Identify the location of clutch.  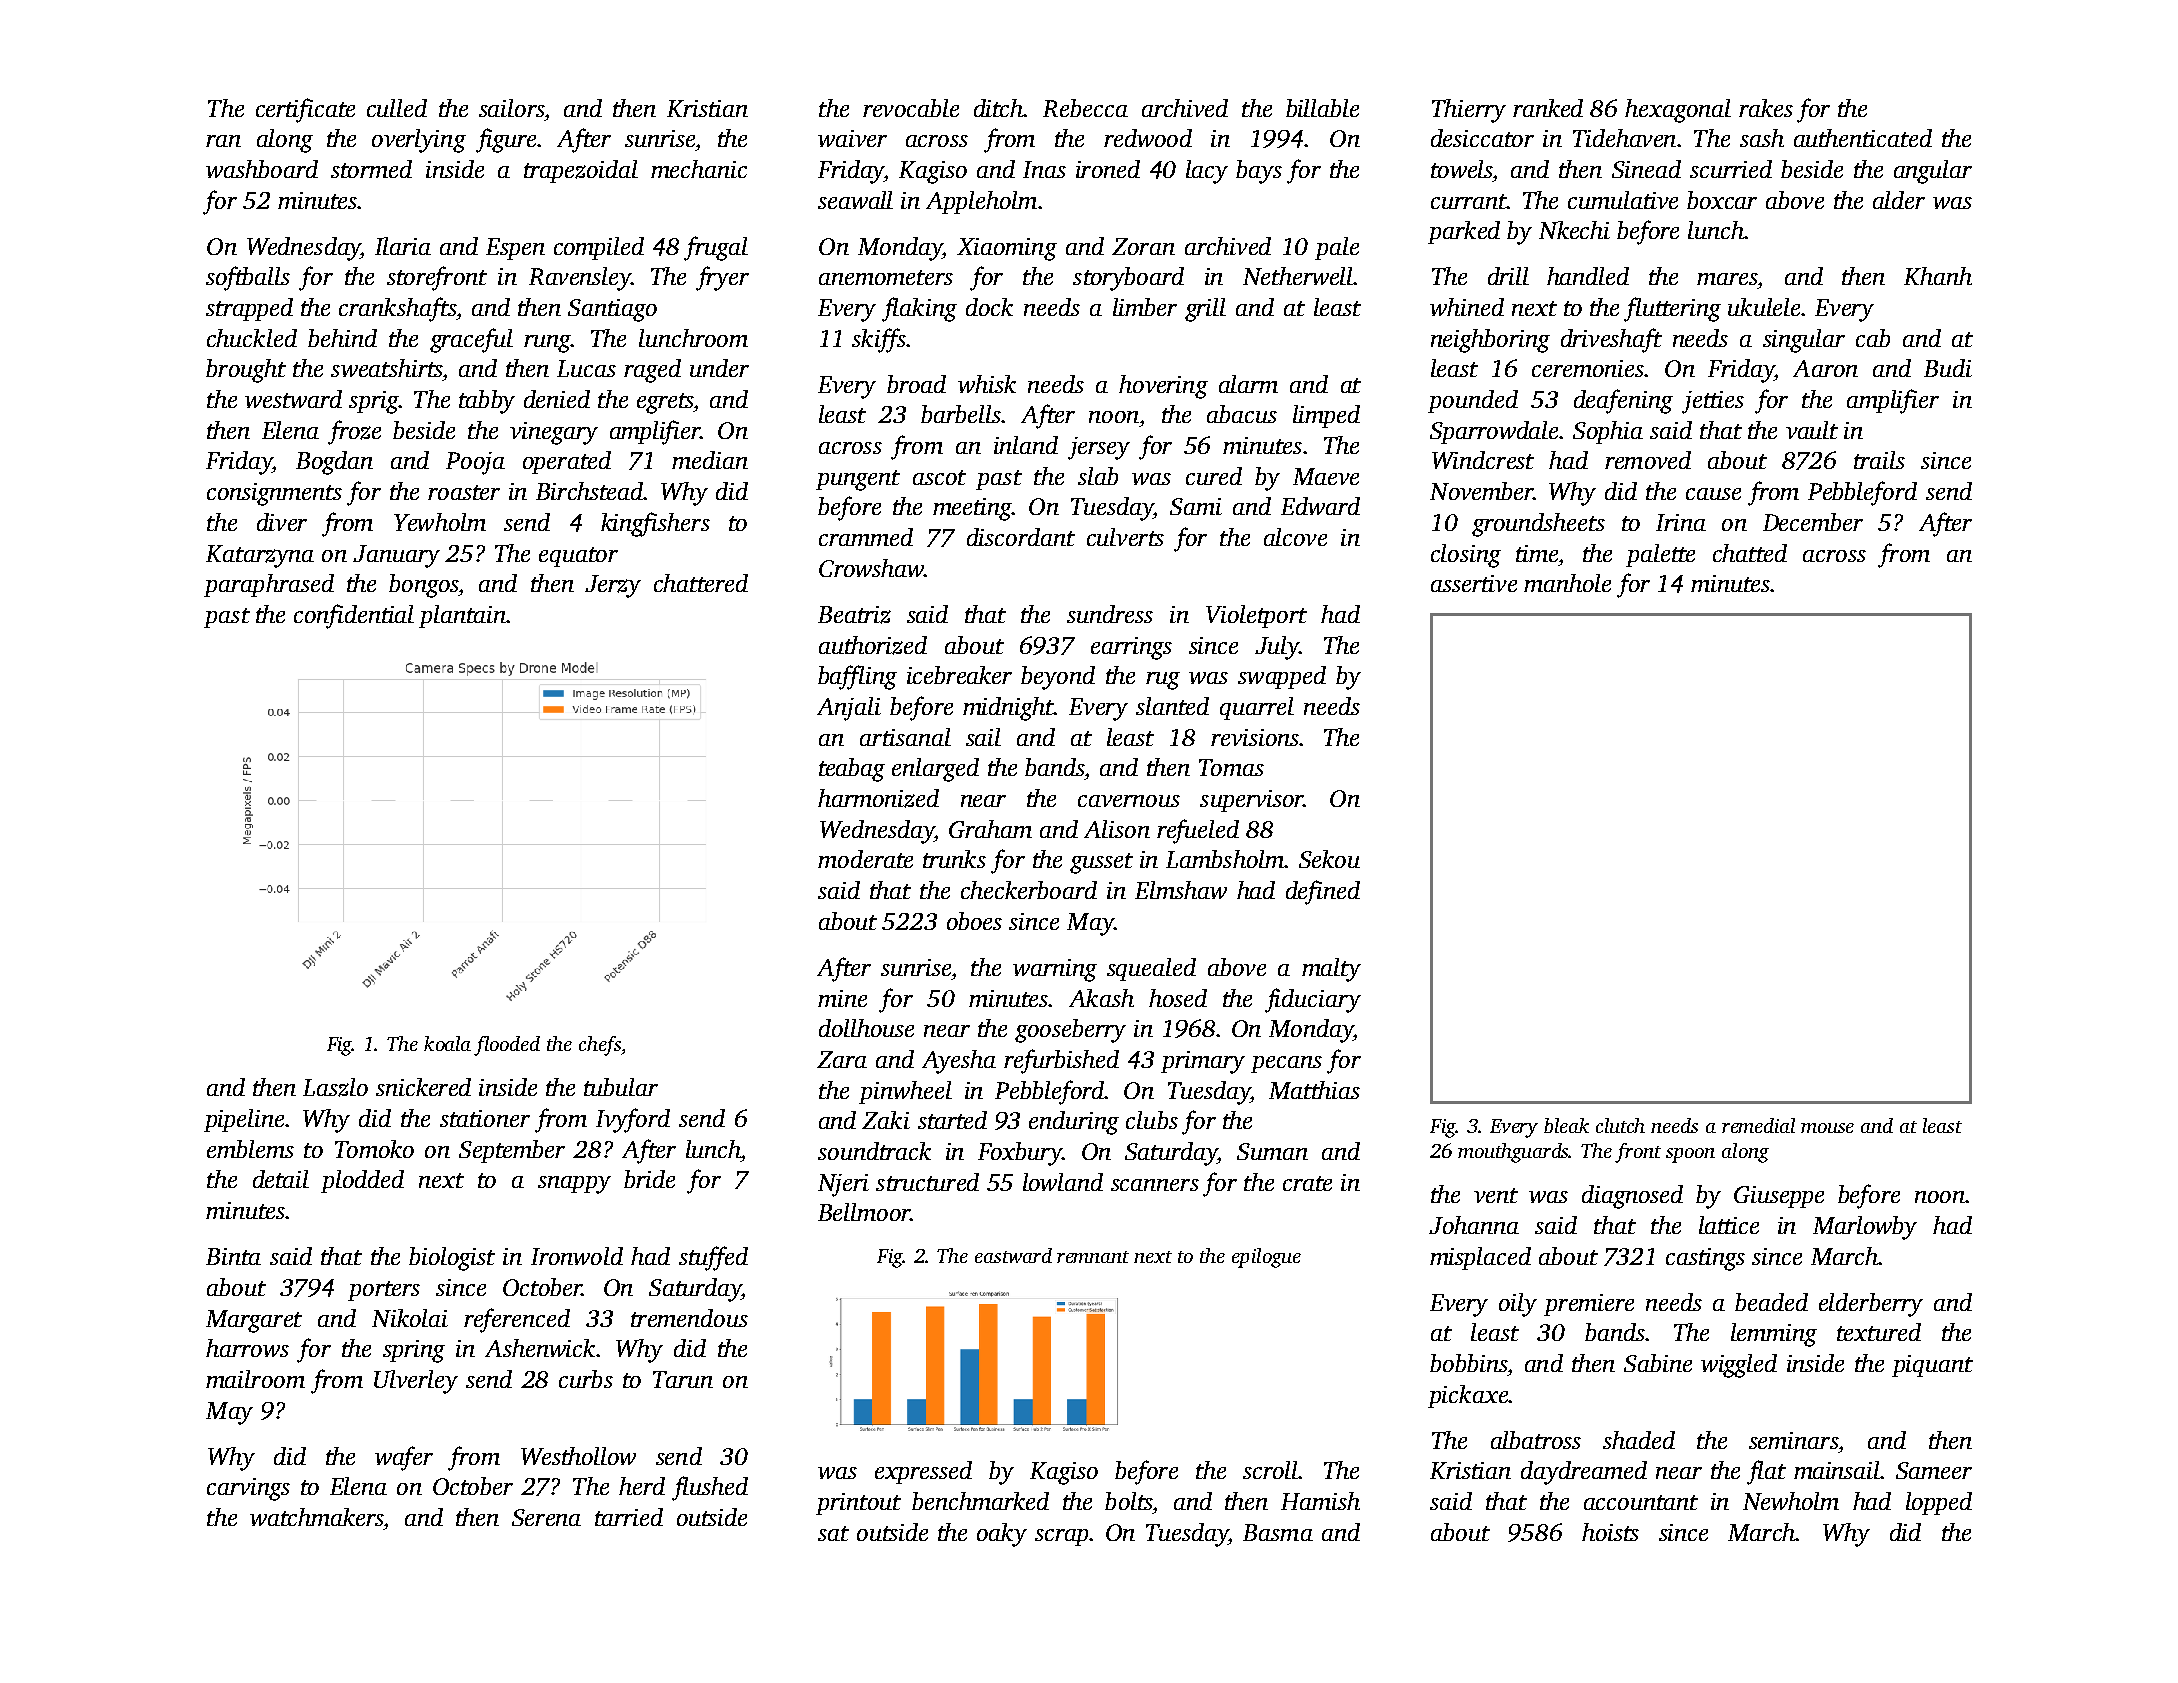
(1620, 1125).
